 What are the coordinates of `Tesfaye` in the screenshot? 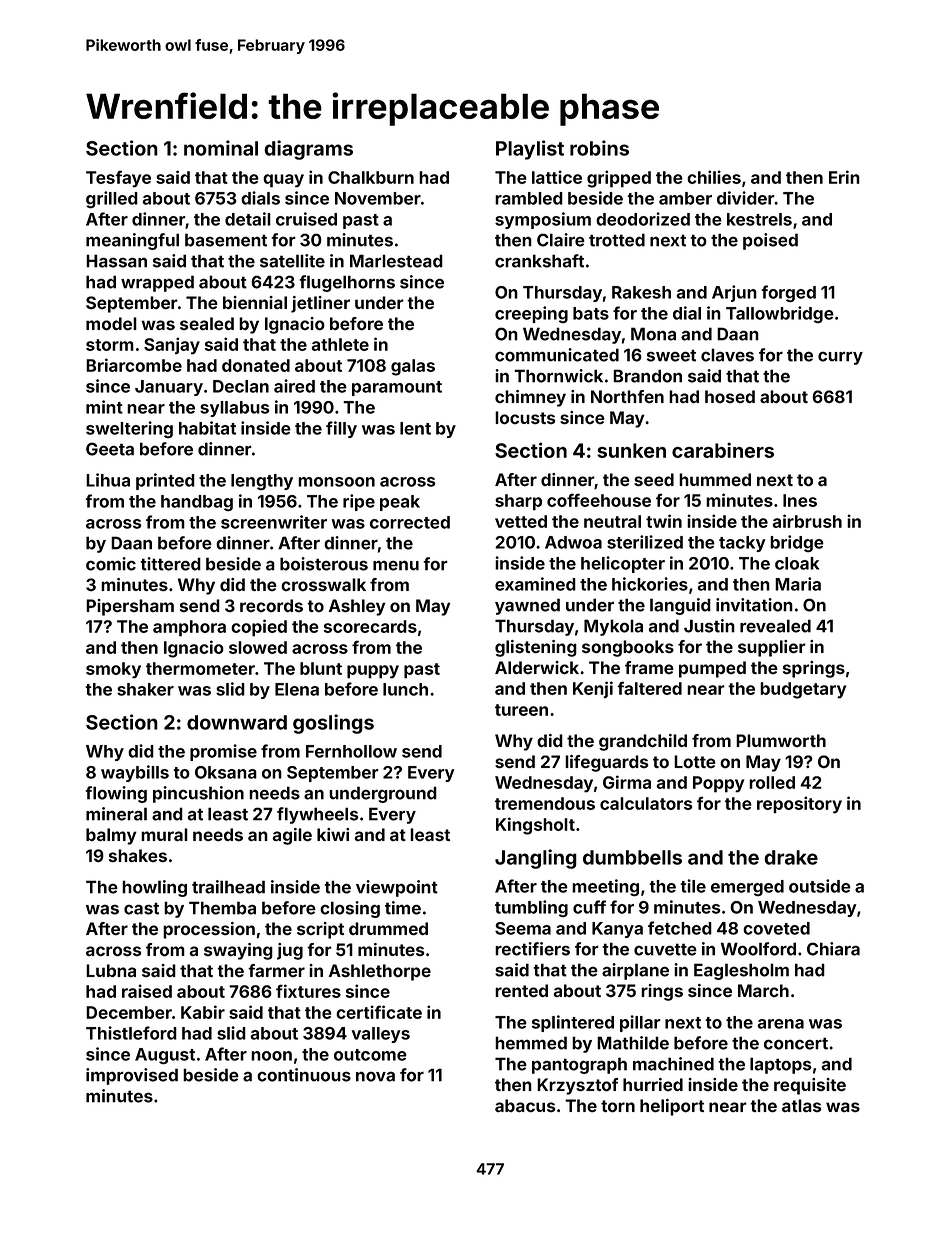 It's located at (118, 179).
